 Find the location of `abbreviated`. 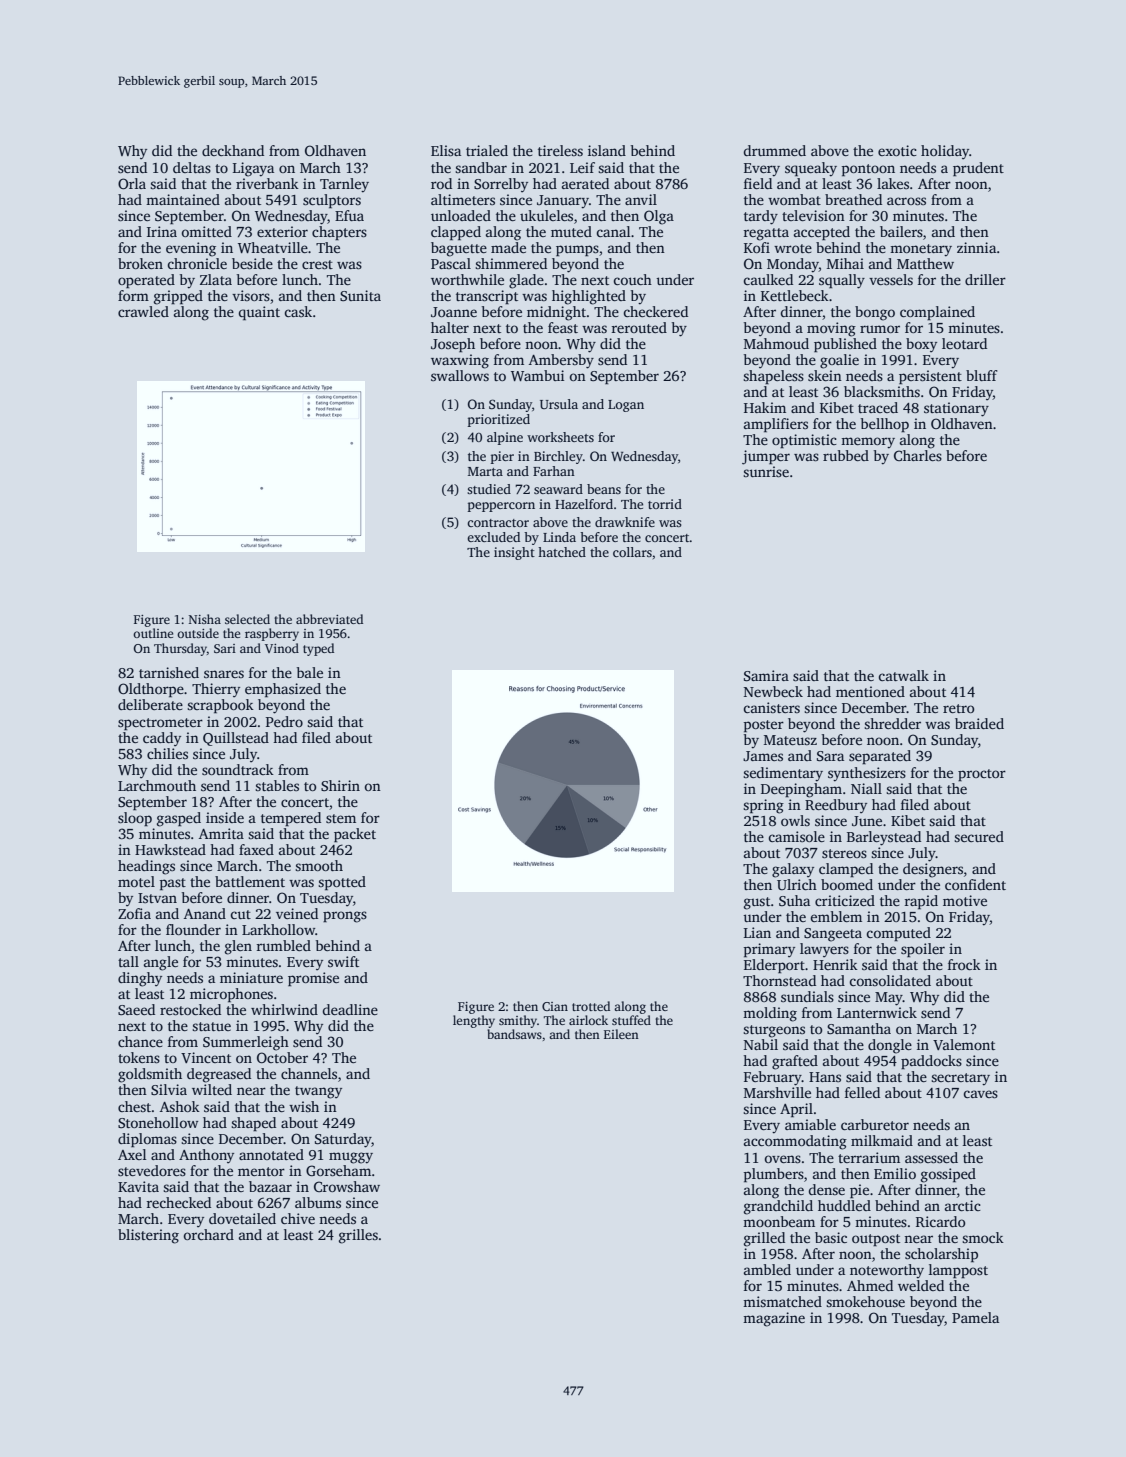

abbreviated is located at coordinates (329, 619).
